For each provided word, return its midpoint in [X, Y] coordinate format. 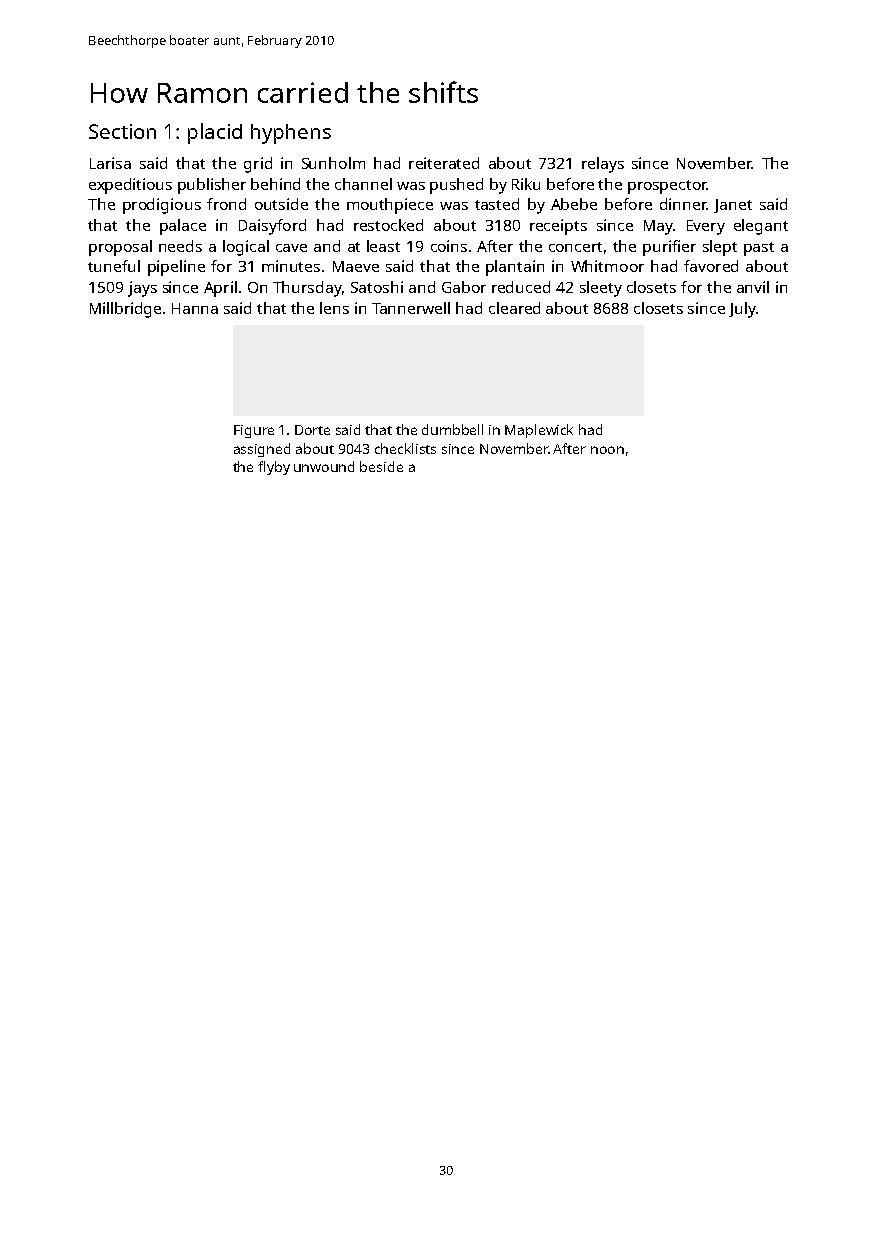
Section [122, 131]
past [759, 249]
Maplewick [539, 431]
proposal [120, 248]
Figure [254, 431]
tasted [497, 204]
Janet [733, 206]
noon [607, 450]
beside [381, 466]
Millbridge [125, 310]
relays [603, 165]
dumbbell [452, 429]
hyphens [291, 134]
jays [142, 289]
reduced [521, 287]
